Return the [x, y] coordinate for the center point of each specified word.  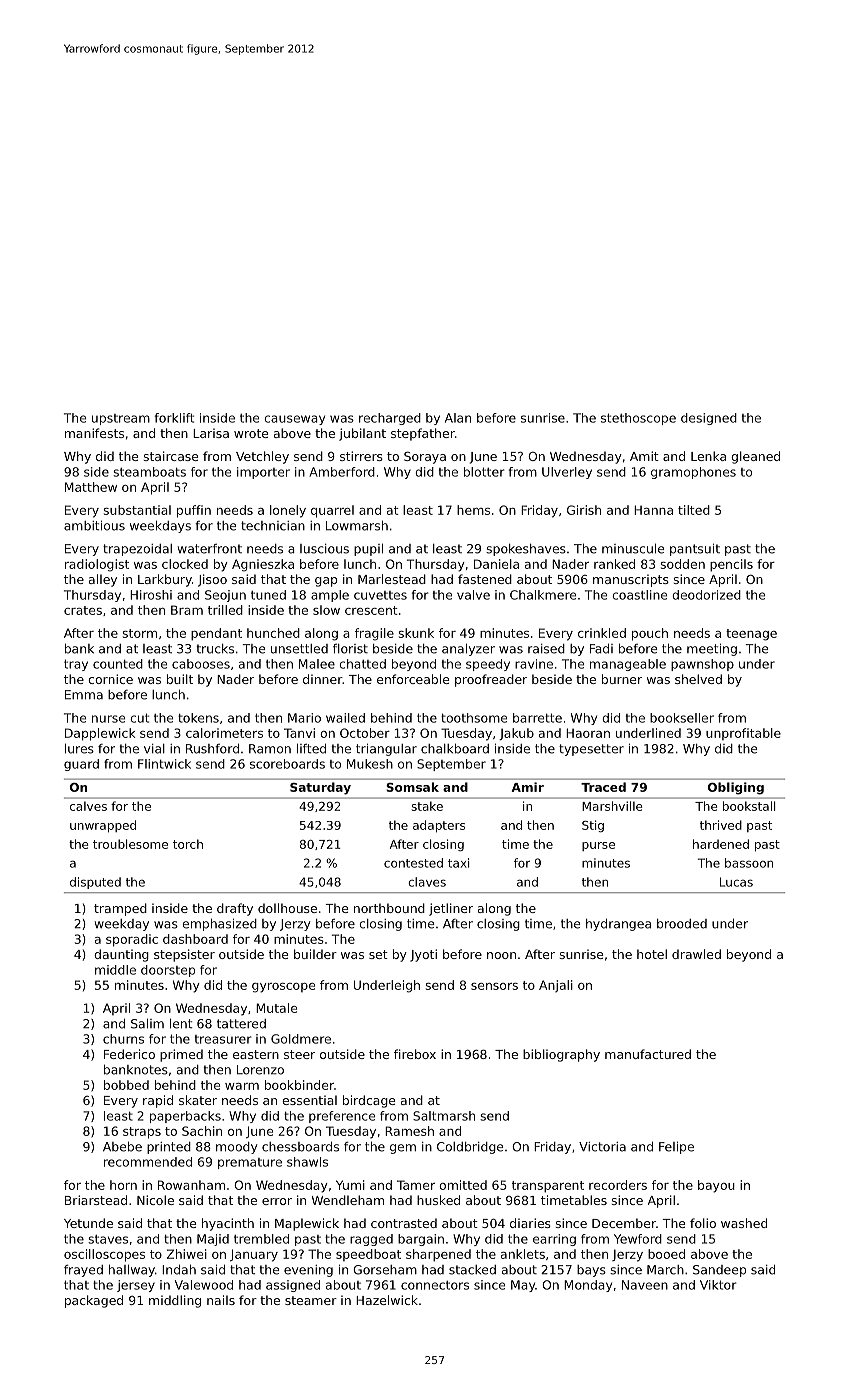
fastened [485, 579]
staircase [170, 456]
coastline [639, 595]
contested [413, 863]
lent [181, 1023]
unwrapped [103, 826]
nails [221, 1300]
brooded [682, 924]
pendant [216, 634]
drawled [696, 954]
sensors [494, 986]
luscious [324, 549]
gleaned [755, 457]
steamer [311, 1300]
